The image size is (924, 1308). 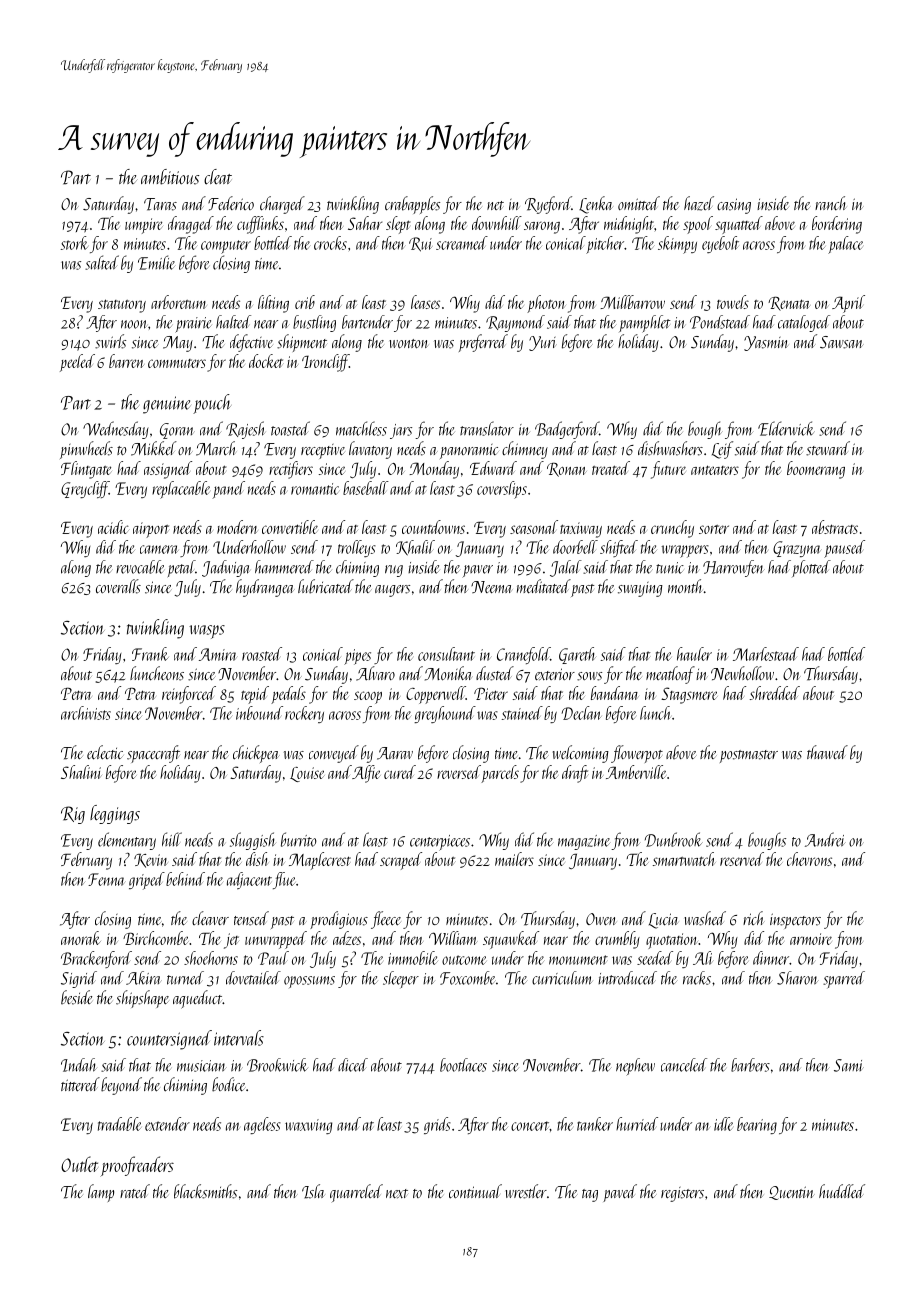 What do you see at coordinates (397, 1194) in the page?
I see `next` at bounding box center [397, 1194].
